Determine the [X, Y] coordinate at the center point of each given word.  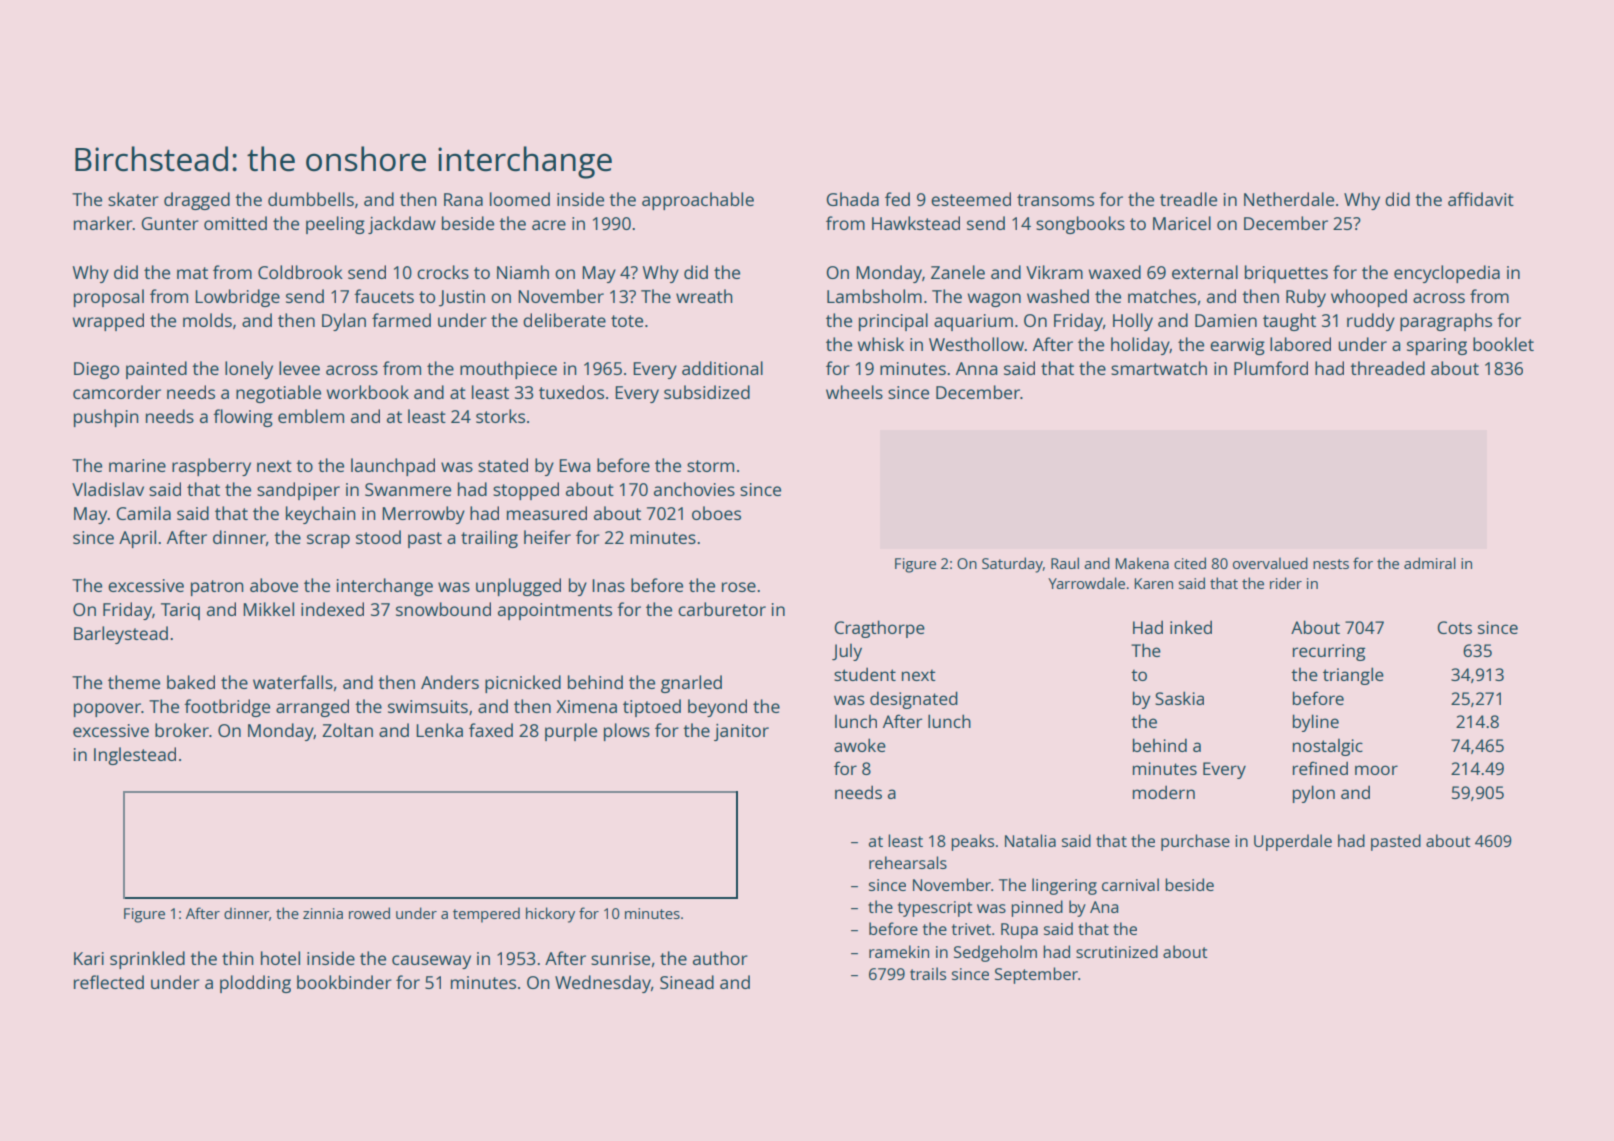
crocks [443, 272]
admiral [1430, 563]
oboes [716, 513]
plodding [255, 984]
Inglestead [135, 756]
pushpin [106, 418]
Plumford [1271, 368]
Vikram [1054, 272]
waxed [1115, 272]
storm [710, 466]
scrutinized [1117, 951]
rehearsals [908, 862]
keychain [321, 515]
